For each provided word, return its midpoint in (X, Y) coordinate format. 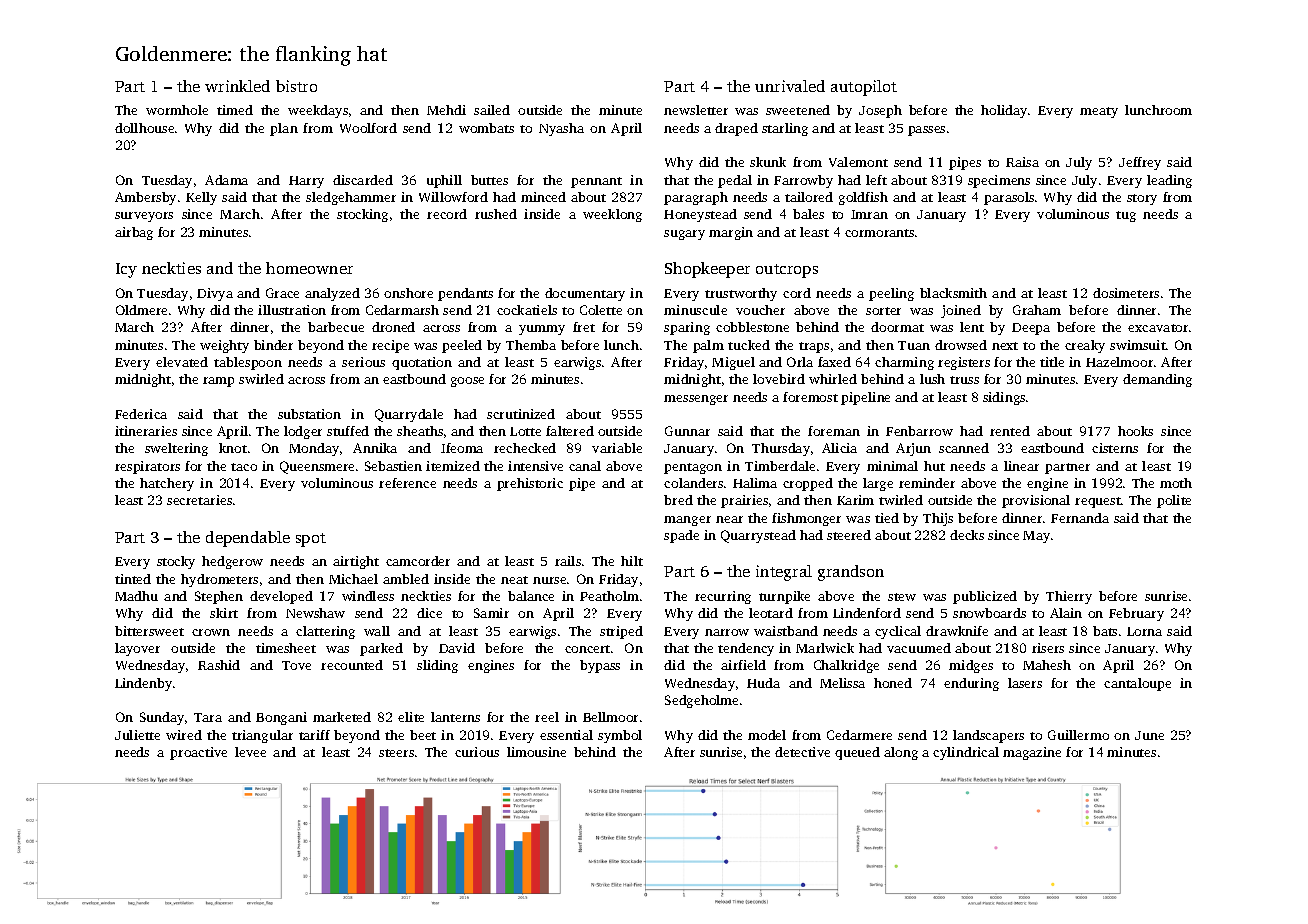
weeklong (612, 215)
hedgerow (232, 562)
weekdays (318, 111)
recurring (723, 597)
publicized (985, 597)
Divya (215, 294)
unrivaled (790, 86)
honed (893, 683)
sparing (687, 328)
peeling (891, 294)
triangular (262, 736)
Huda (763, 683)
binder (273, 345)
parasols (1009, 198)
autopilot (864, 88)
